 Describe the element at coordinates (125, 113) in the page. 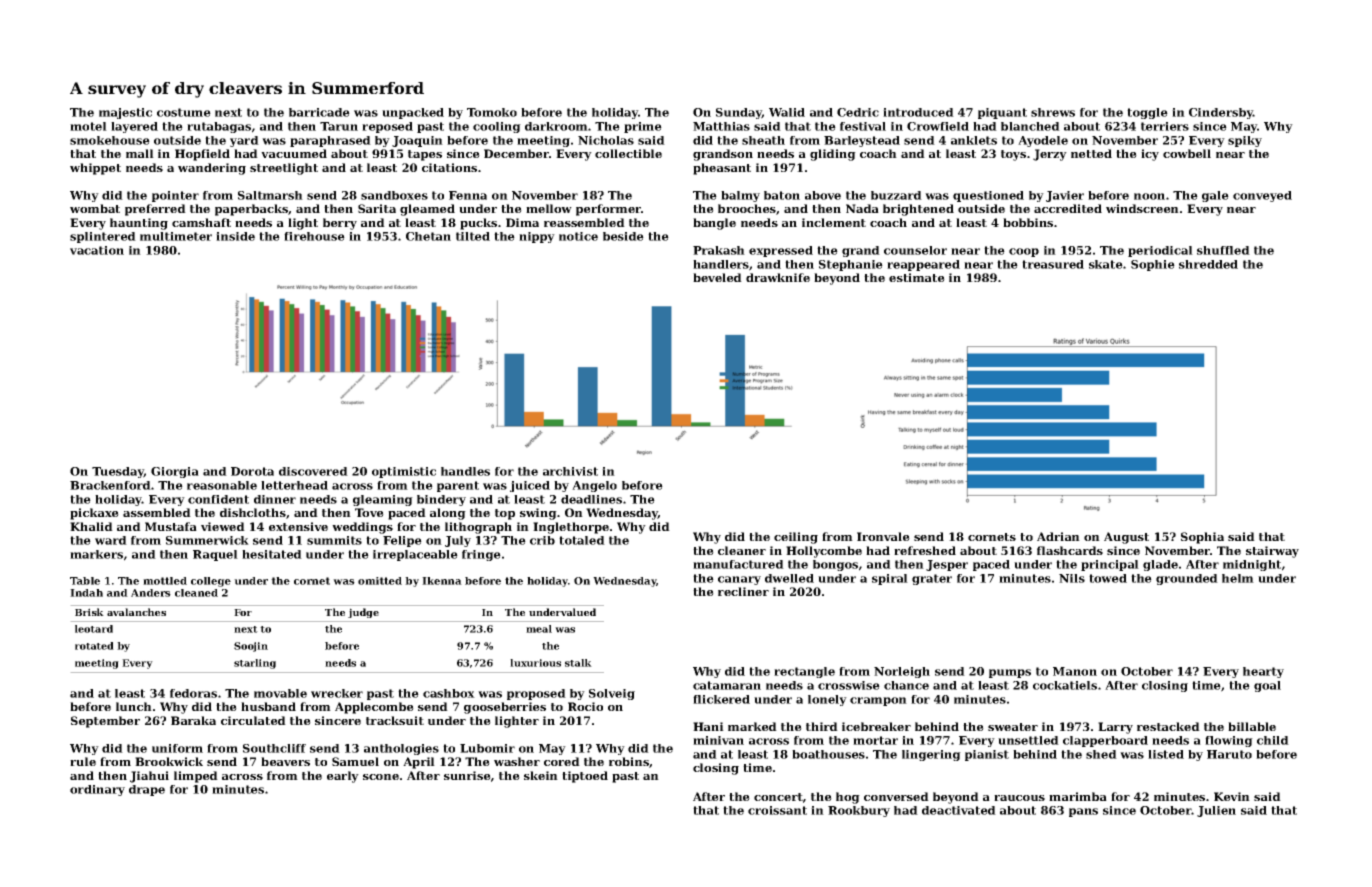

I see `majestic` at that location.
